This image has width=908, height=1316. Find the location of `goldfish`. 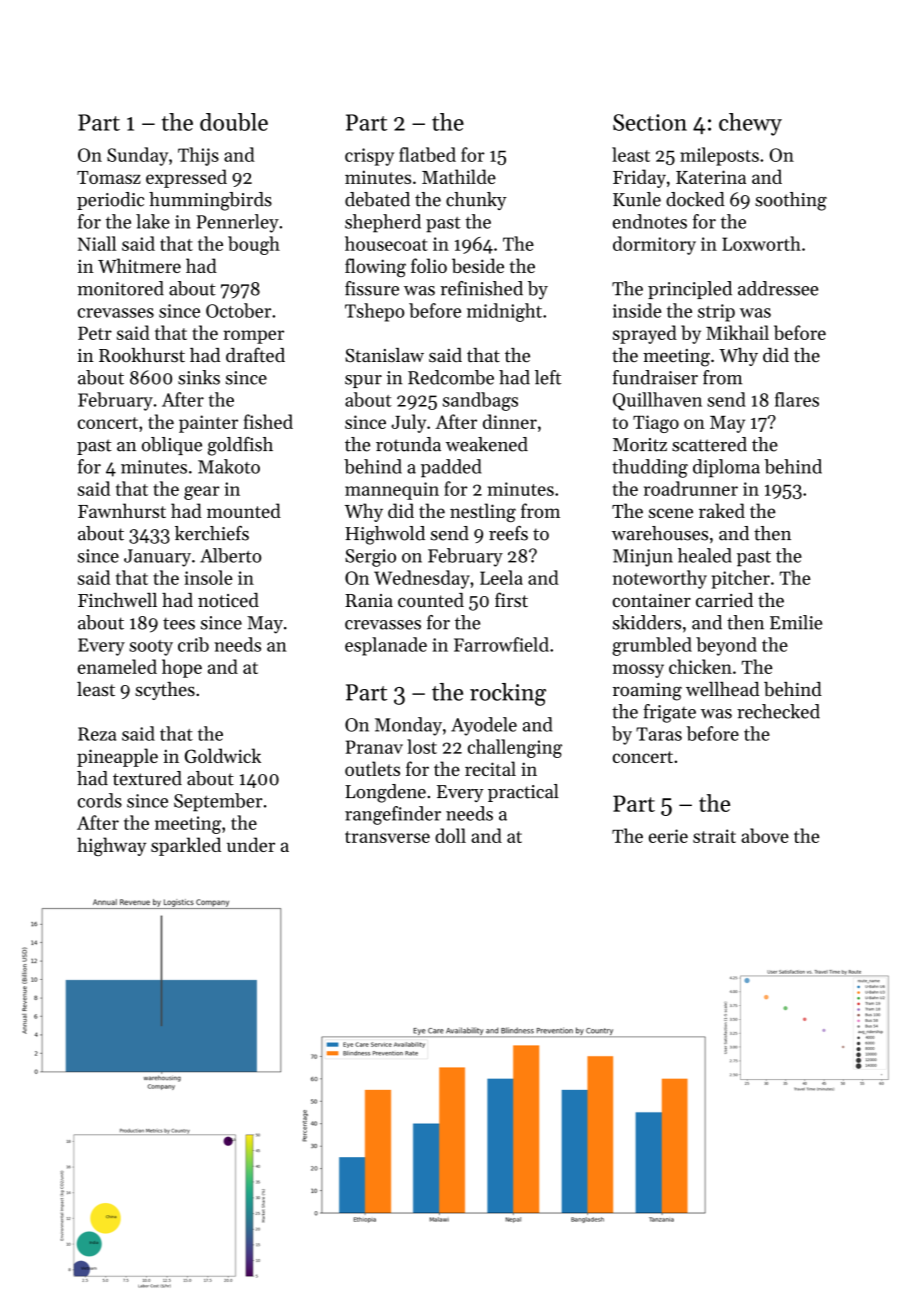

goldfish is located at coordinates (240, 446).
